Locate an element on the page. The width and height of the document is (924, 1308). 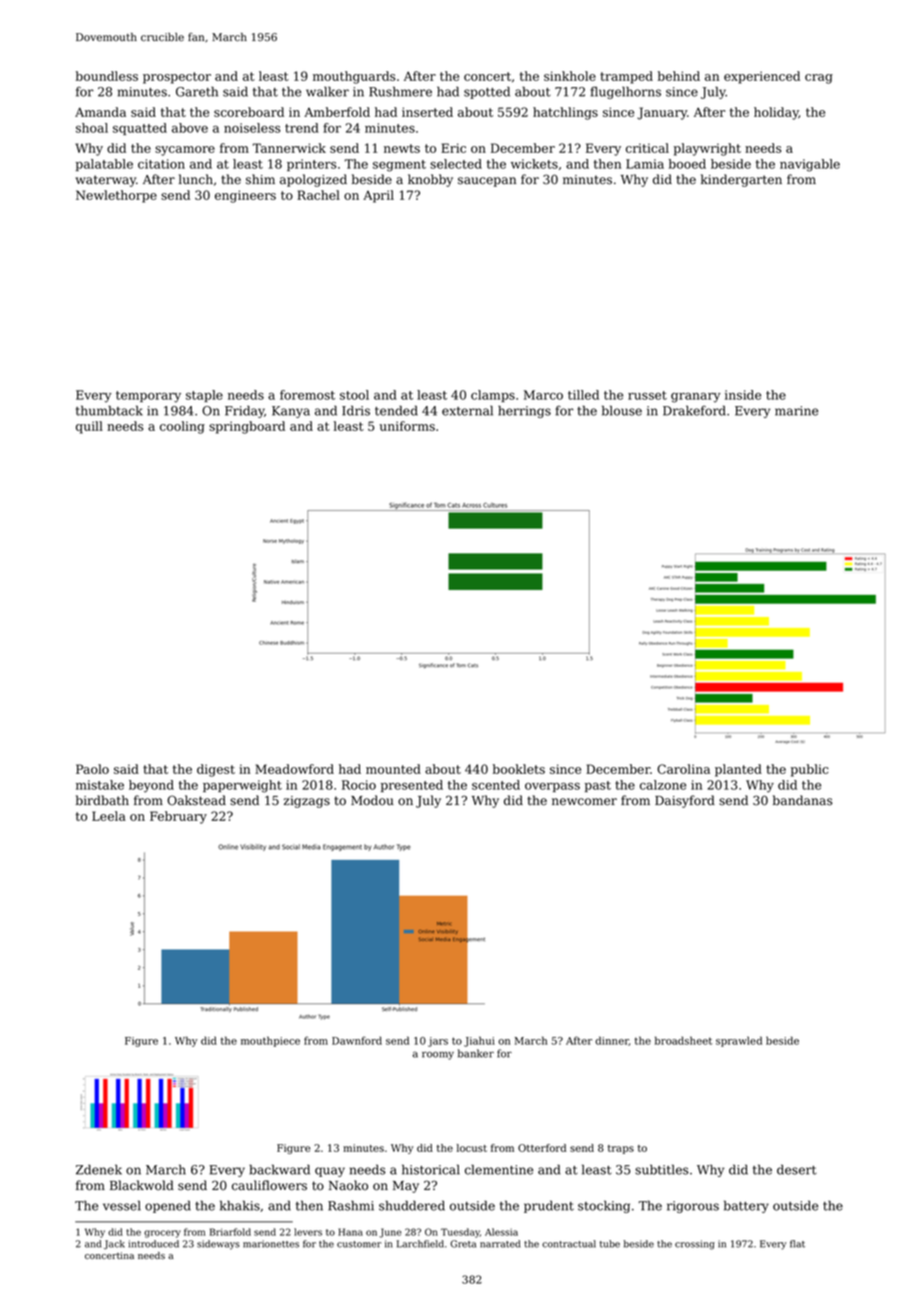
uniforms is located at coordinates (407, 426).
